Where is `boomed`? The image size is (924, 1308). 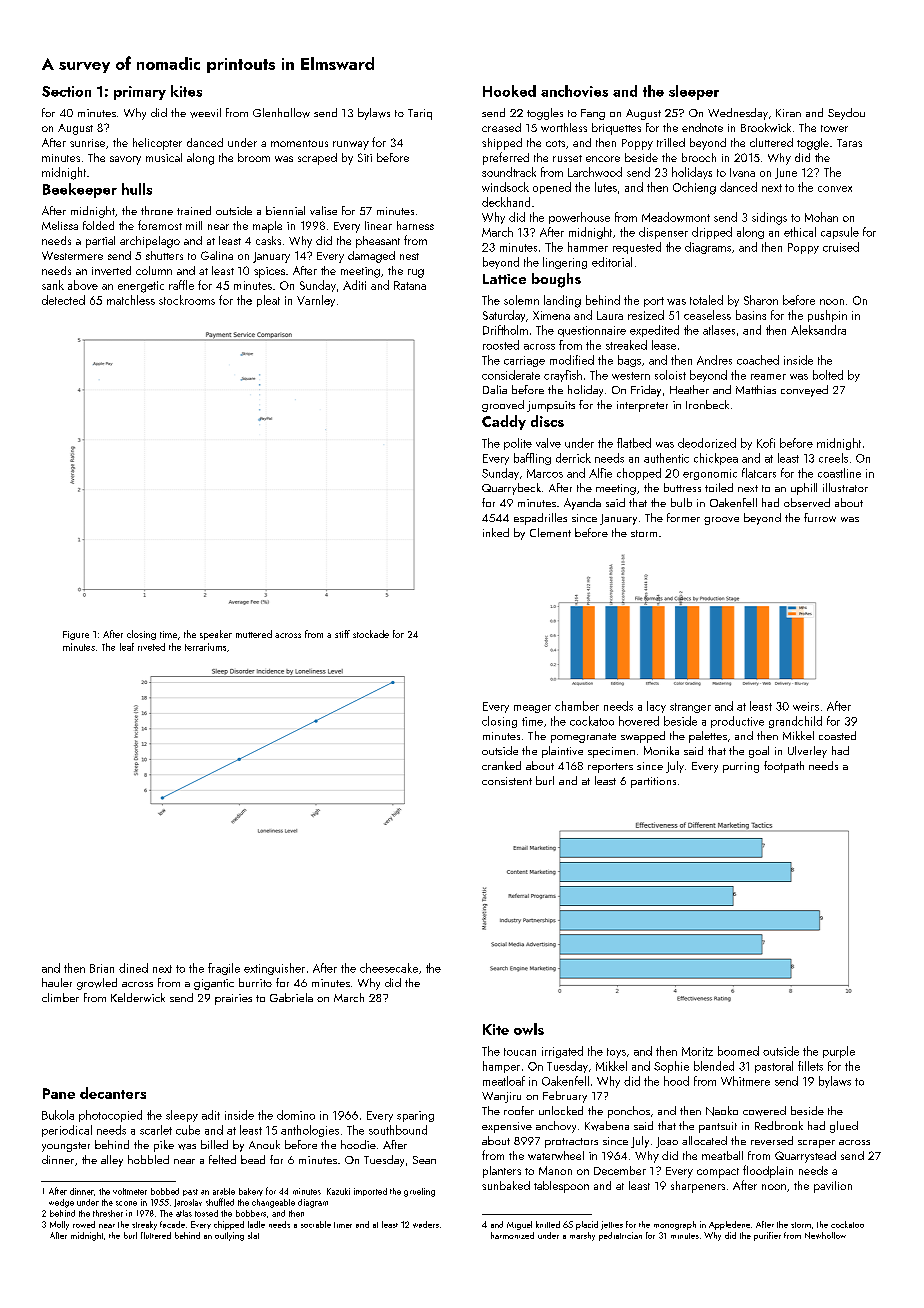 boomed is located at coordinates (738, 1051).
